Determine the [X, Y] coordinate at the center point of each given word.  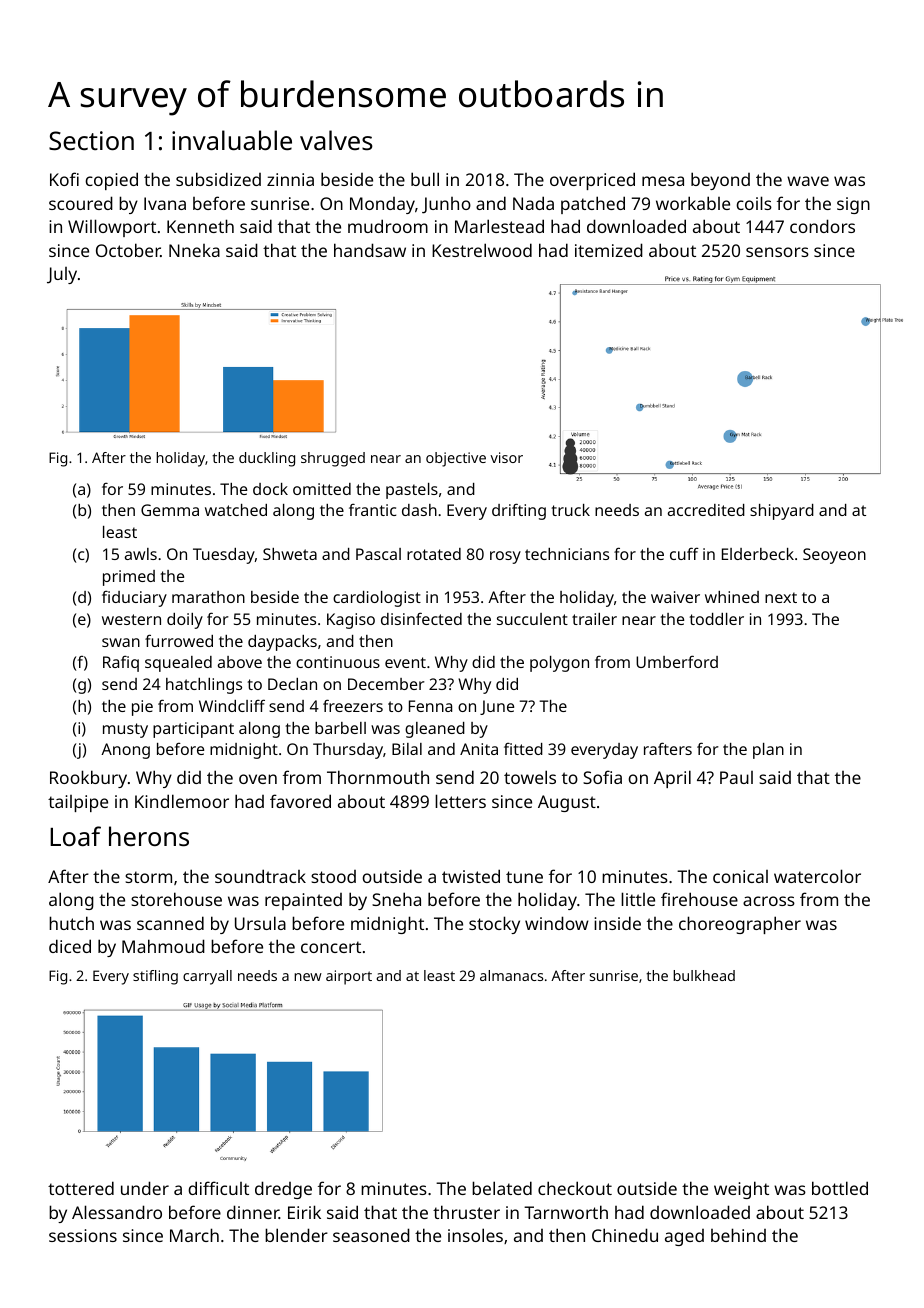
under [145, 1188]
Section [91, 141]
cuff [684, 553]
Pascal [378, 554]
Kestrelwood [482, 250]
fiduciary [134, 598]
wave [808, 181]
